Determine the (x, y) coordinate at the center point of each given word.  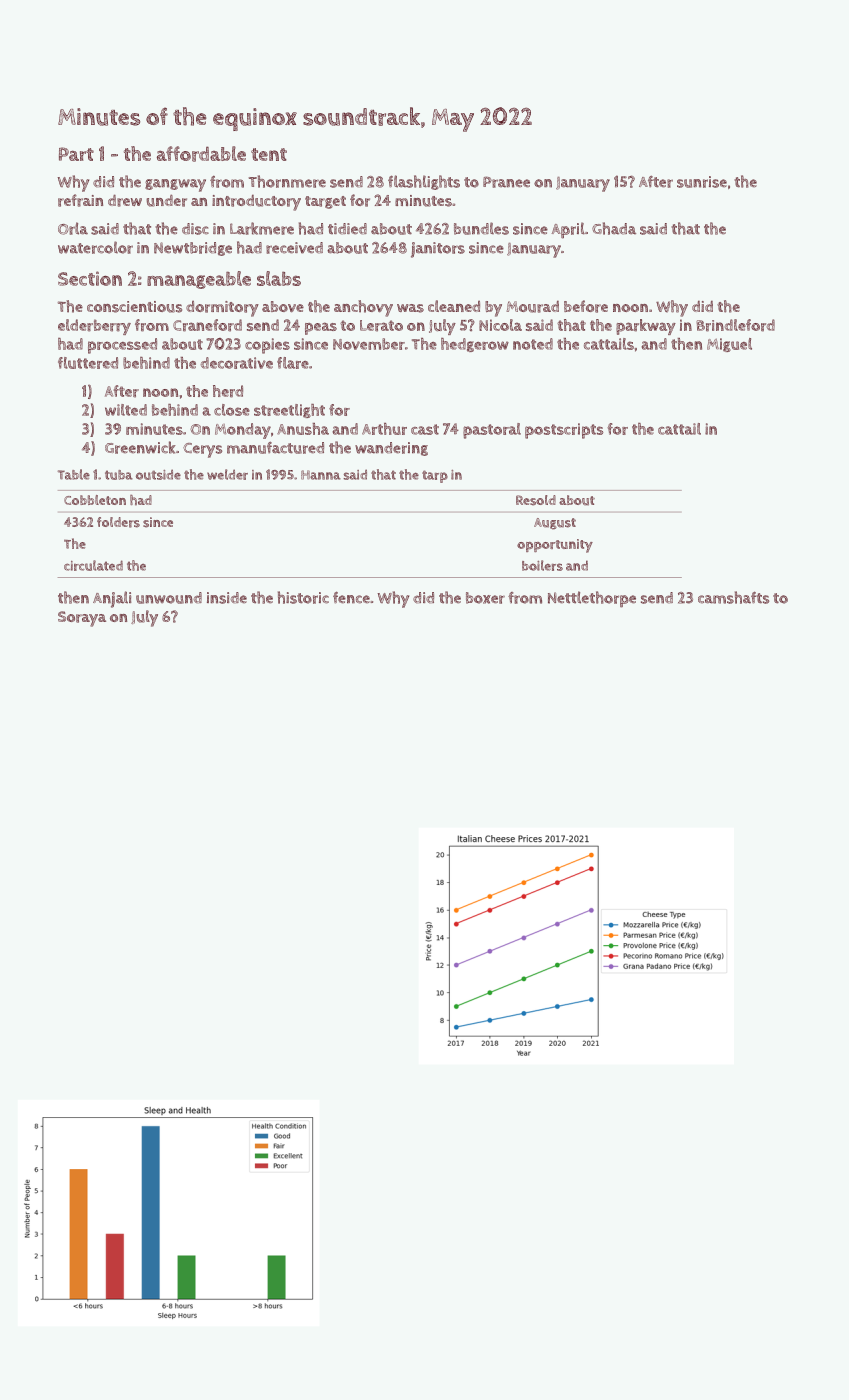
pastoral (492, 431)
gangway (175, 185)
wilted (126, 410)
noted (533, 344)
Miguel (729, 345)
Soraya (82, 619)
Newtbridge (193, 249)
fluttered (88, 363)
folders (118, 522)
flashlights (424, 182)
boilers (542, 565)
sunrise (702, 182)
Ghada (614, 228)
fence (351, 597)
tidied (347, 229)
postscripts (564, 431)
